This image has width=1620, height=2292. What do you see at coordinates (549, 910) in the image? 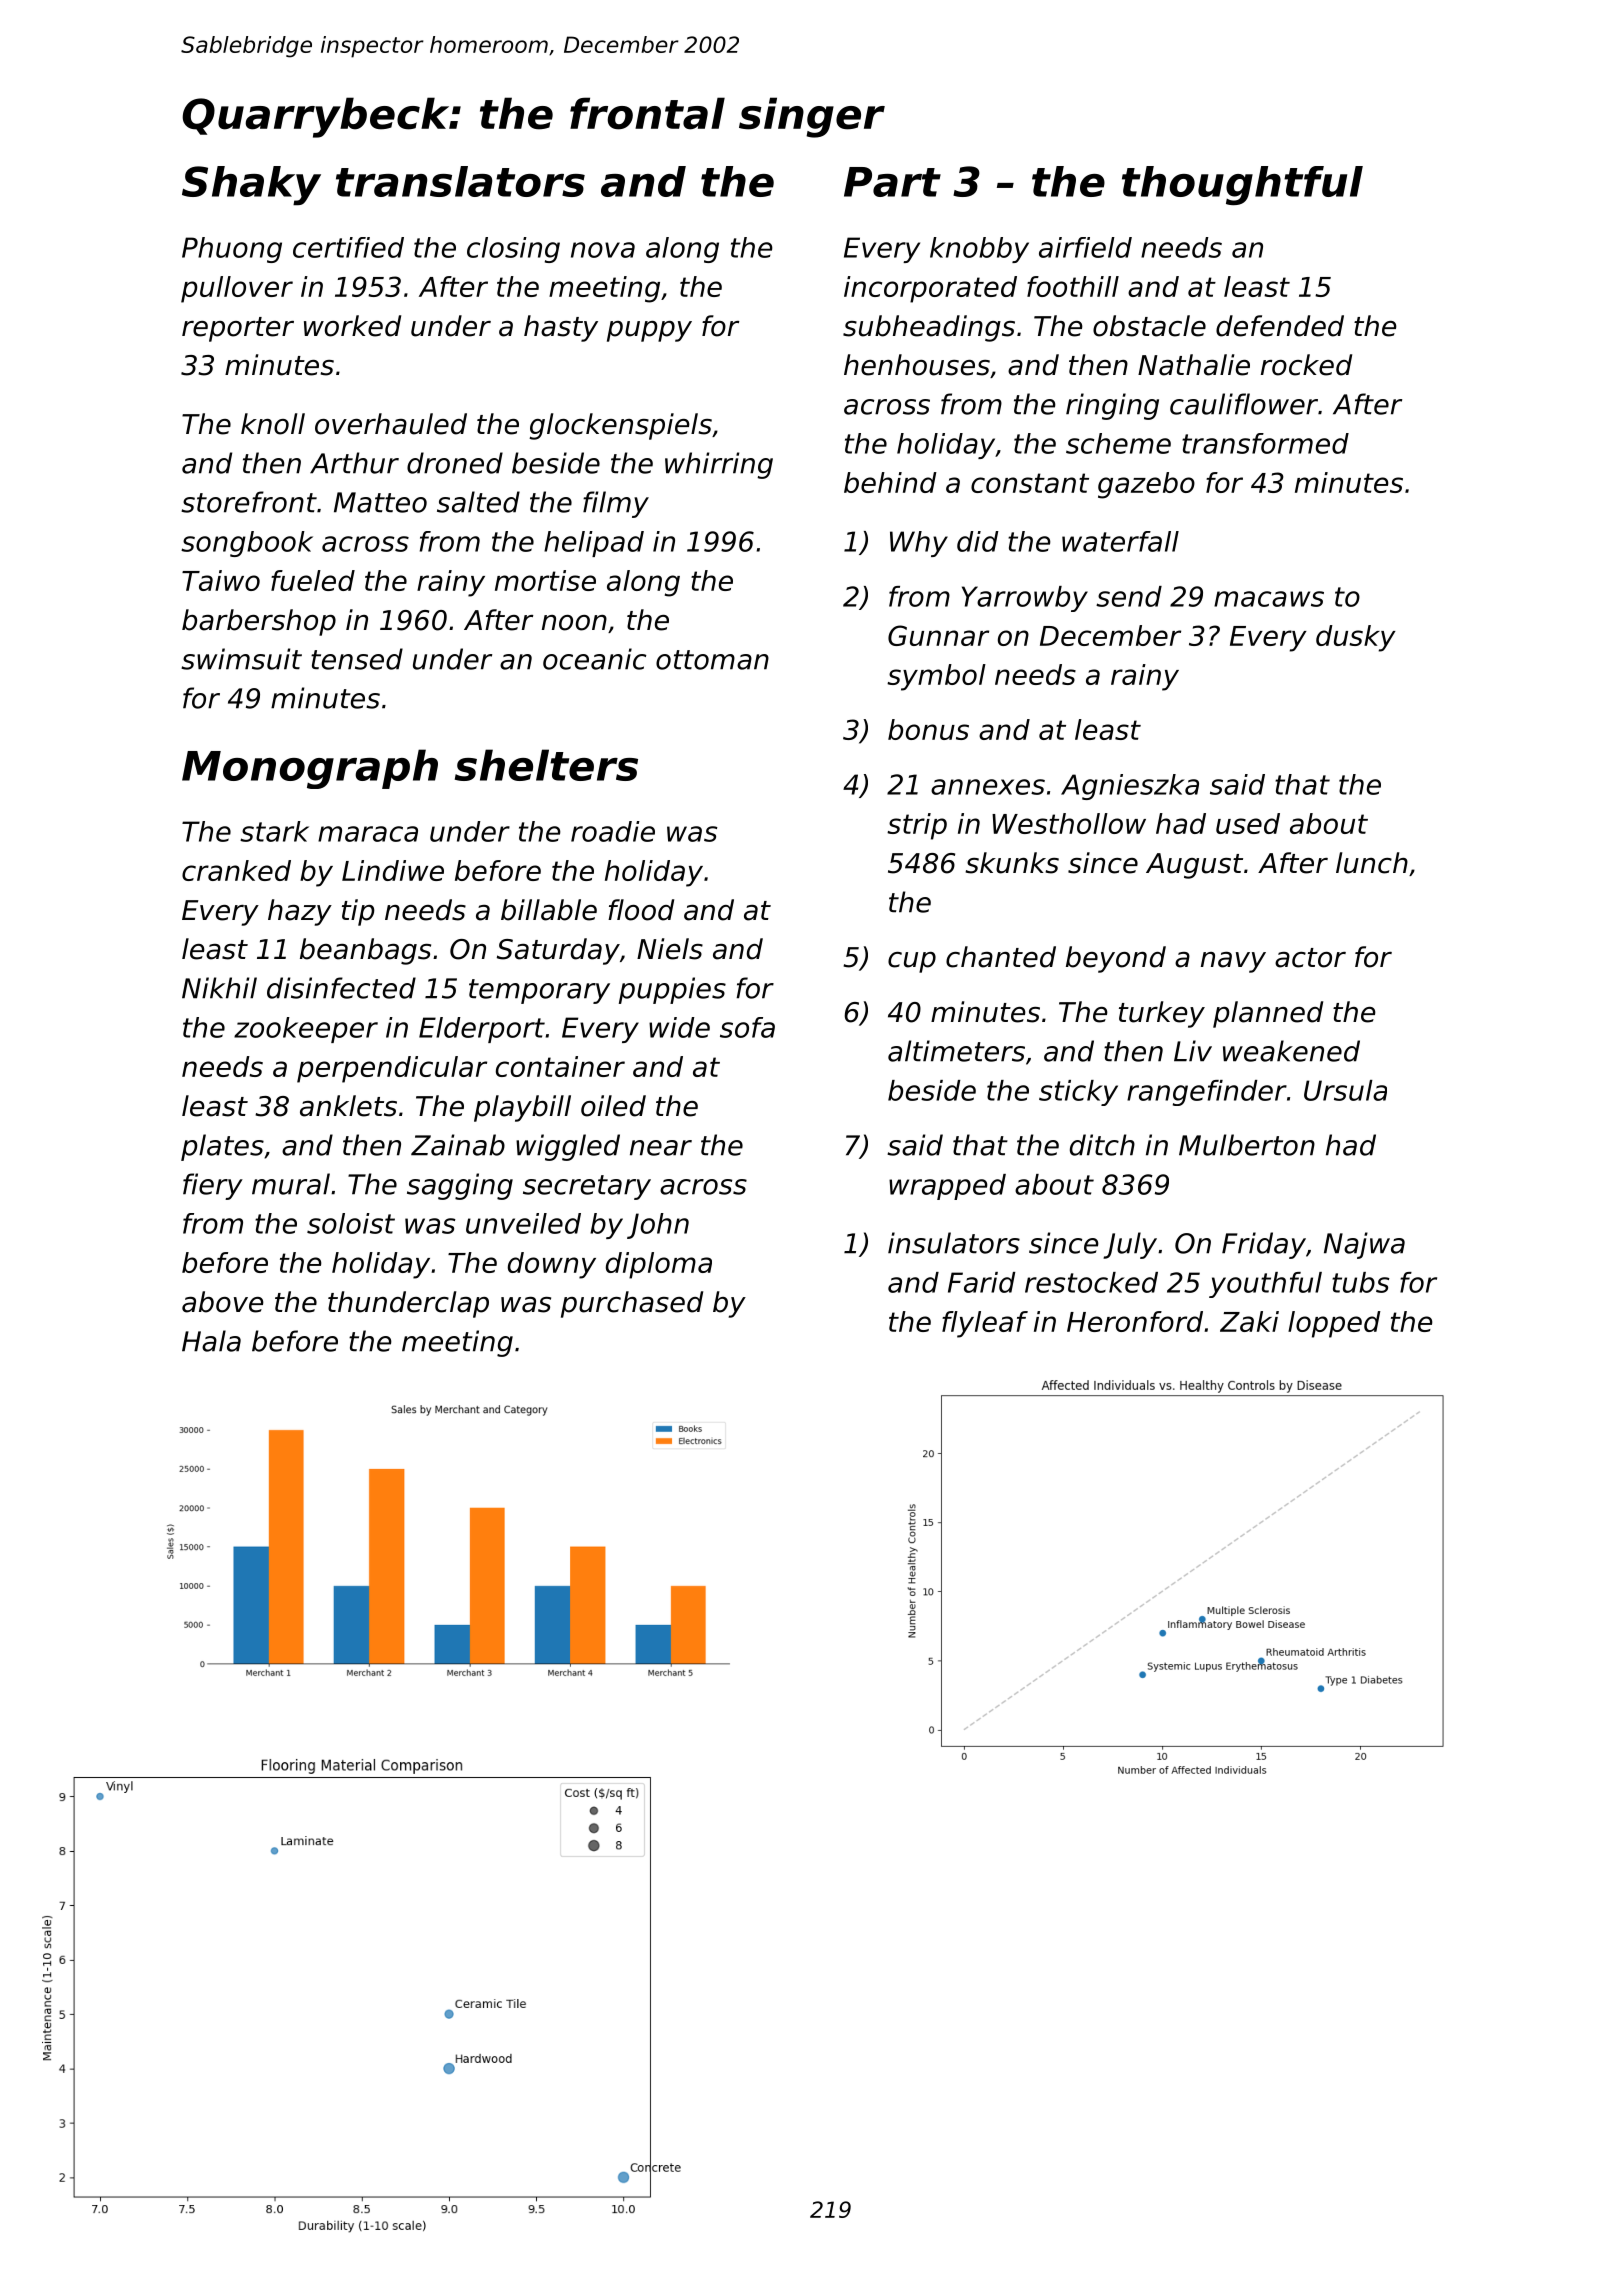
I see `billable` at bounding box center [549, 910].
